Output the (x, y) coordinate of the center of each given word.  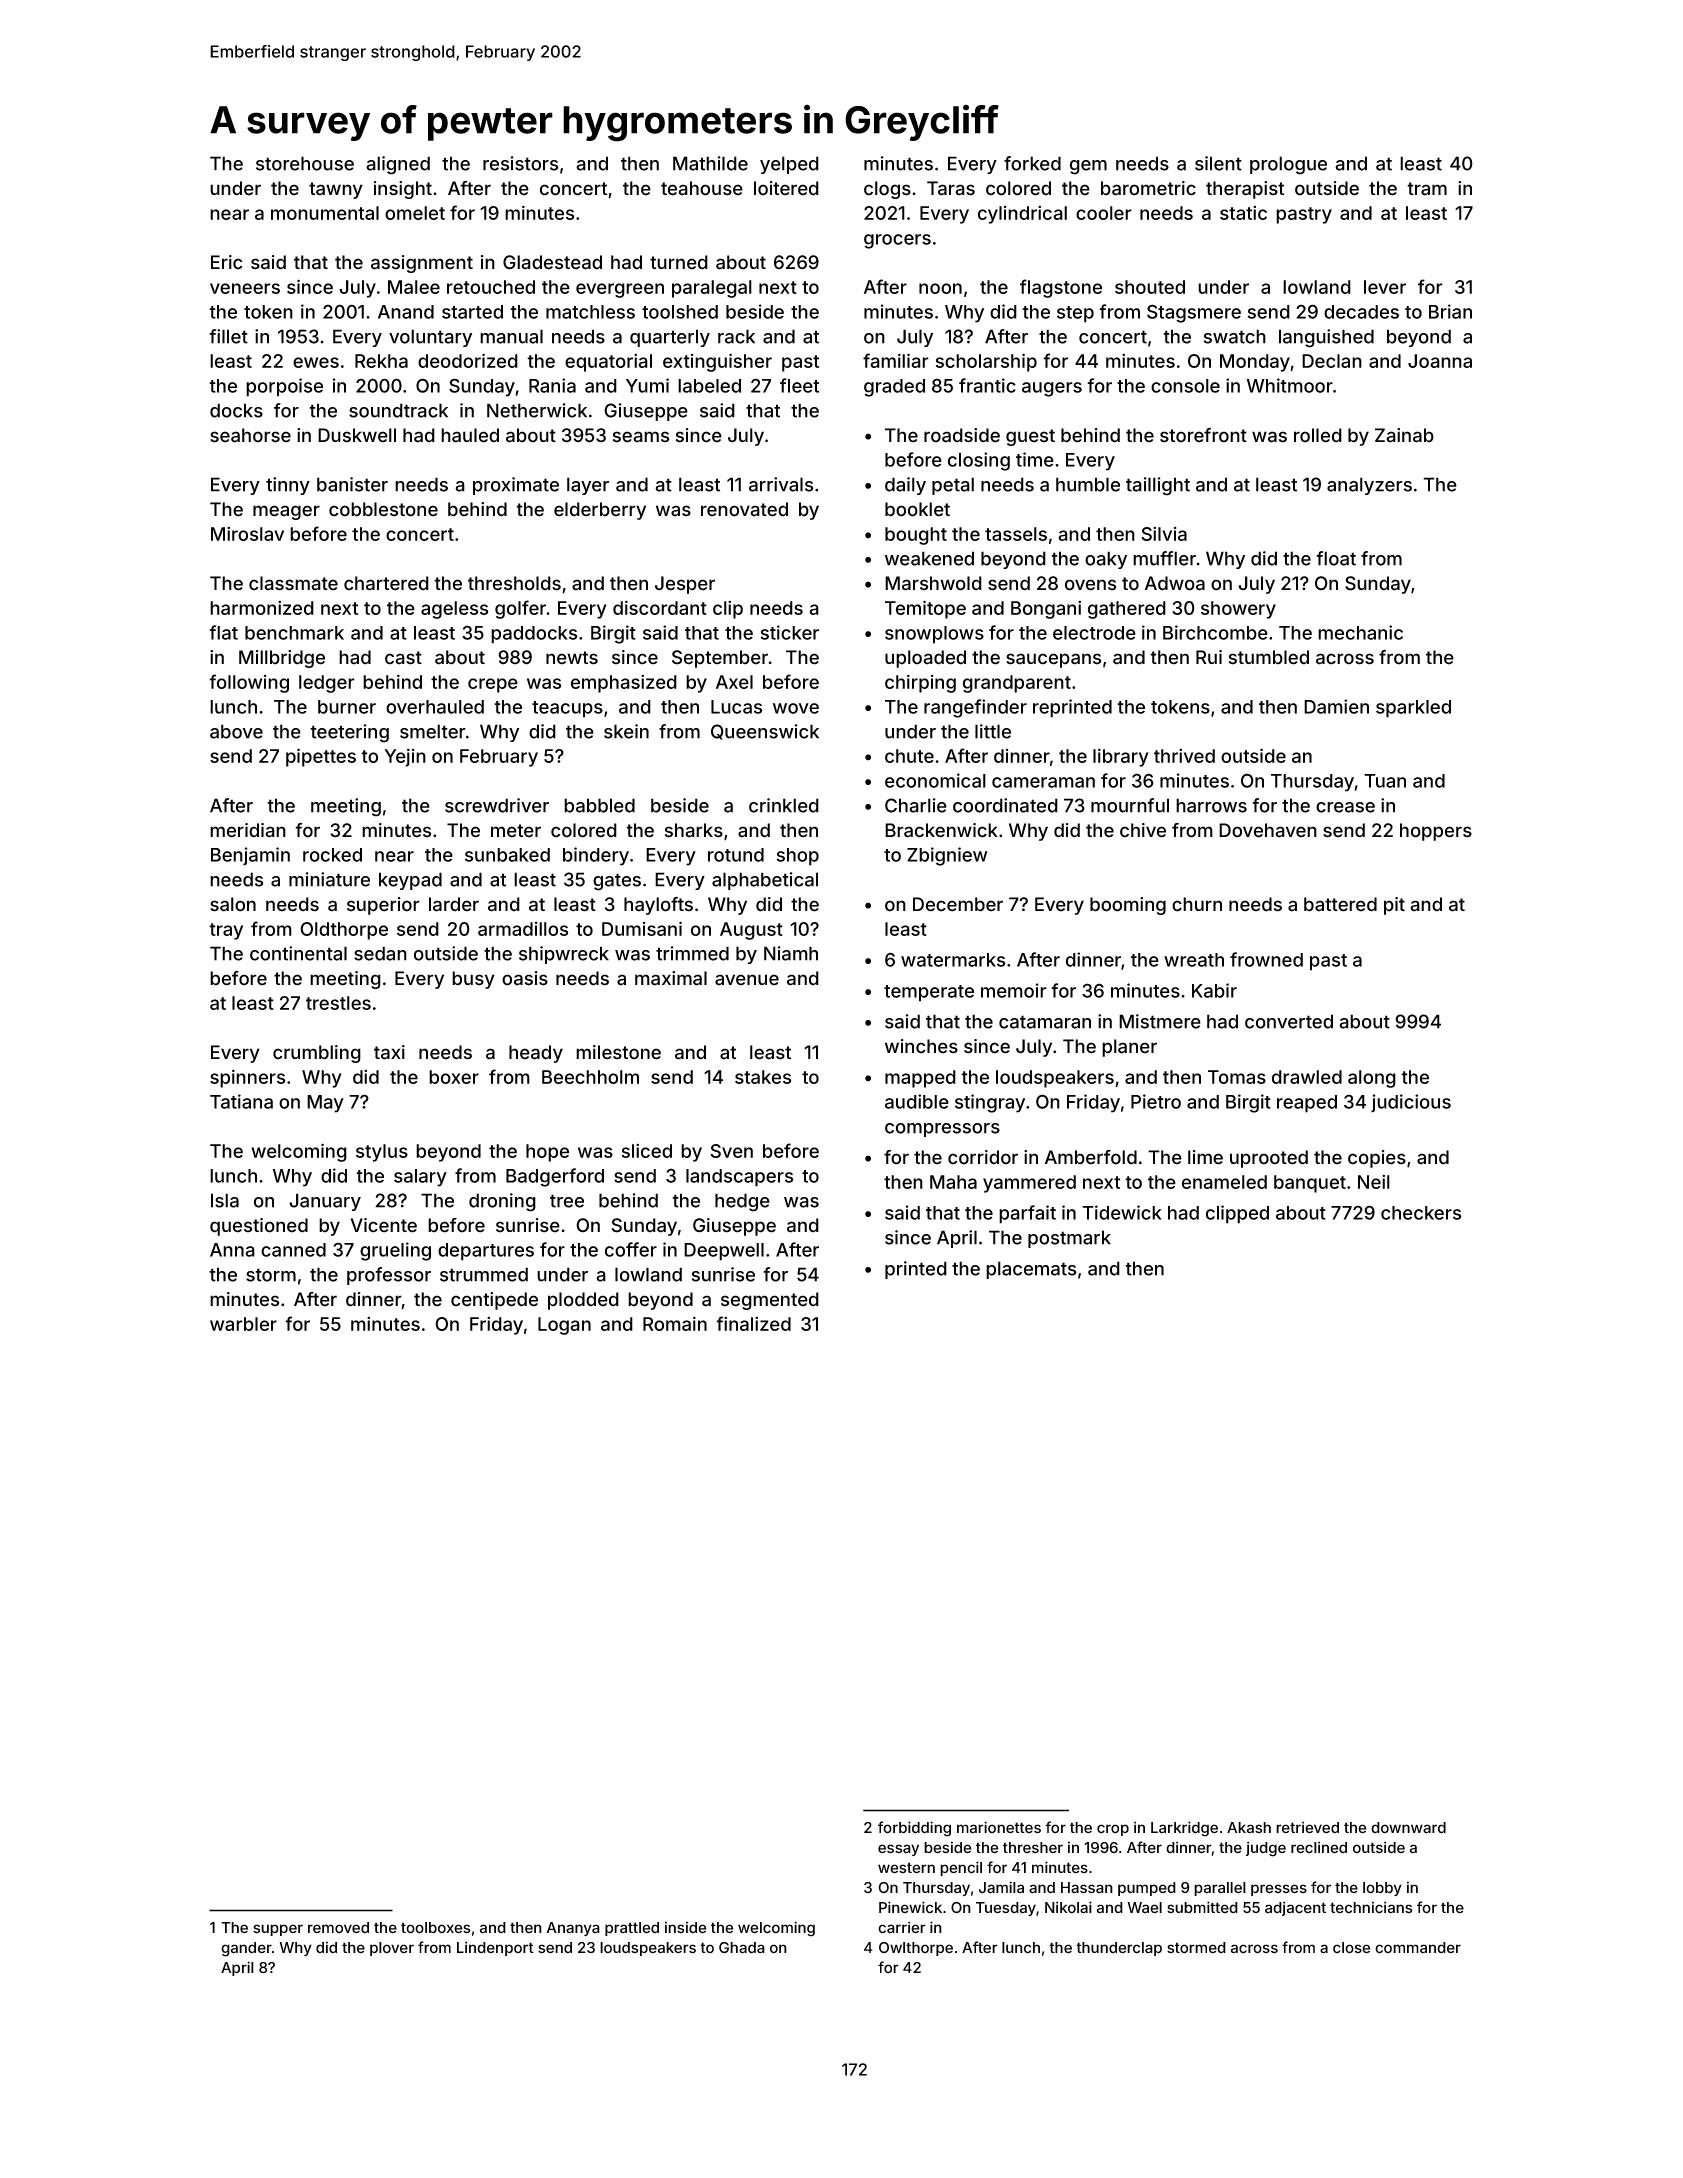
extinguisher (717, 362)
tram (1427, 189)
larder (454, 904)
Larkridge (1184, 1829)
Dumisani (642, 928)
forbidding (914, 1829)
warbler (243, 1324)
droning (502, 1202)
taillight (1158, 486)
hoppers (1436, 832)
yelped (789, 165)
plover (392, 1949)
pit (1394, 906)
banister (352, 484)
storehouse (305, 163)
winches (921, 1046)
